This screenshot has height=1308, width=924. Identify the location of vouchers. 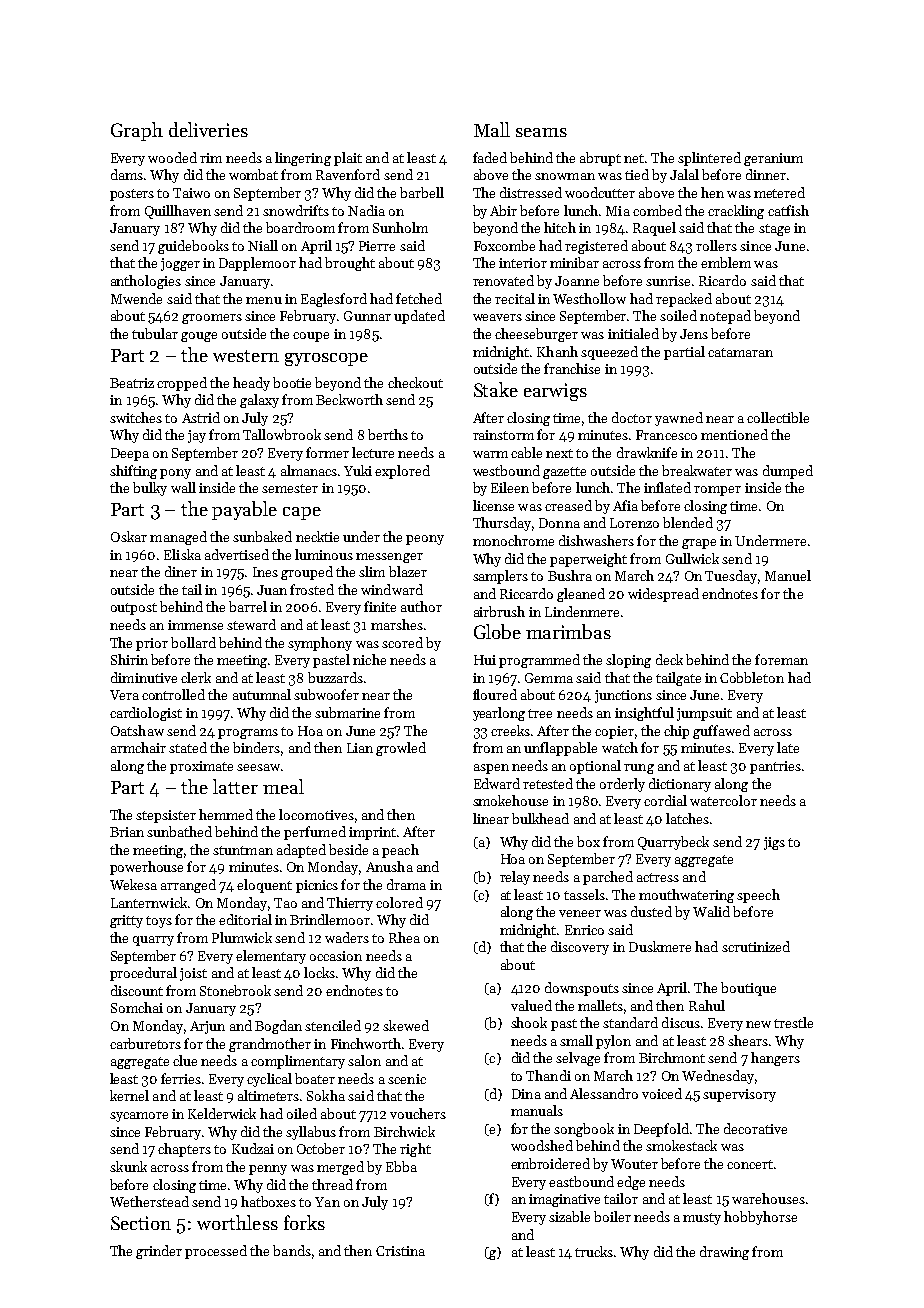
(418, 1113).
